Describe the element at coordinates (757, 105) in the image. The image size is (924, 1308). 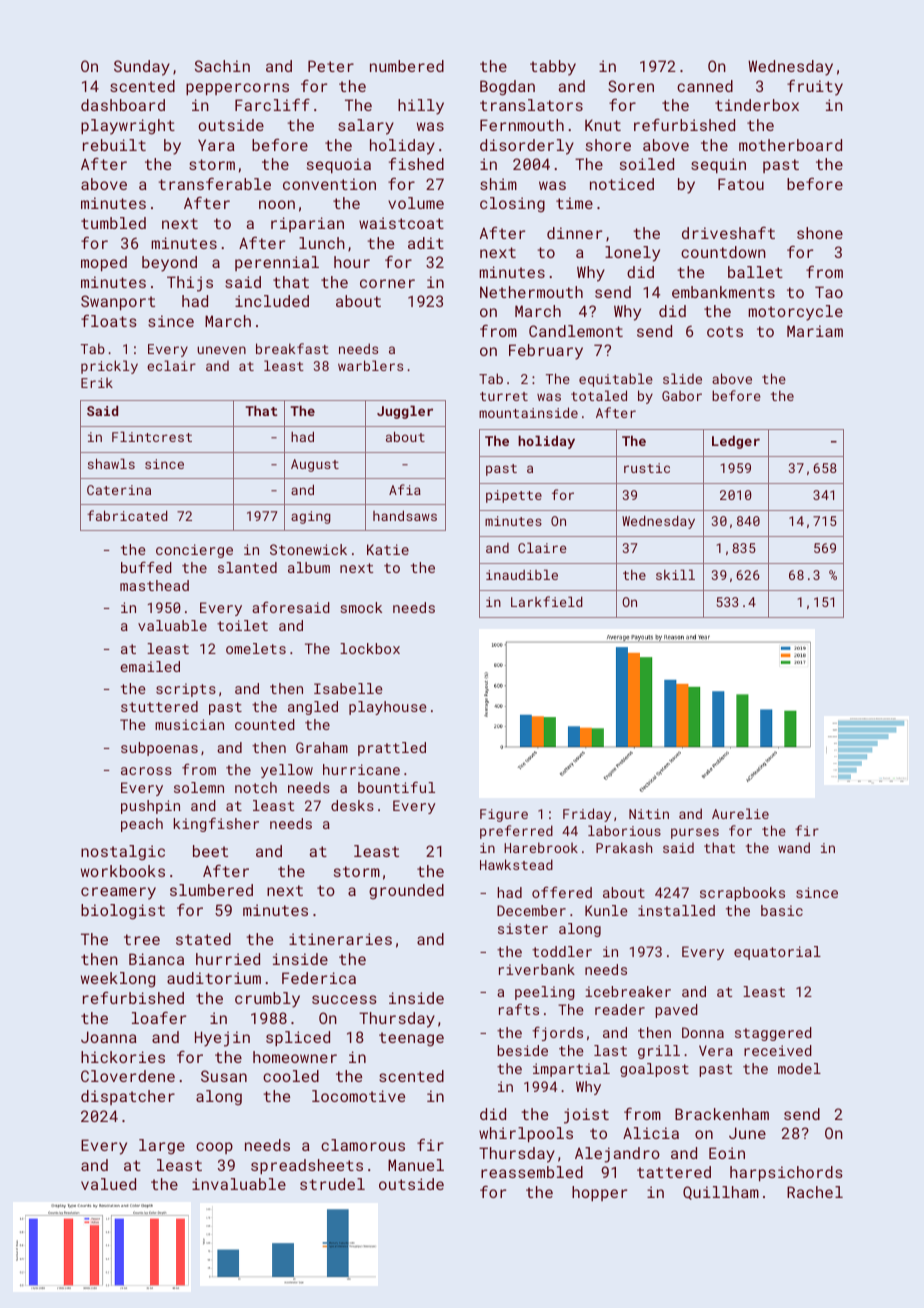
I see `tinderbox` at that location.
